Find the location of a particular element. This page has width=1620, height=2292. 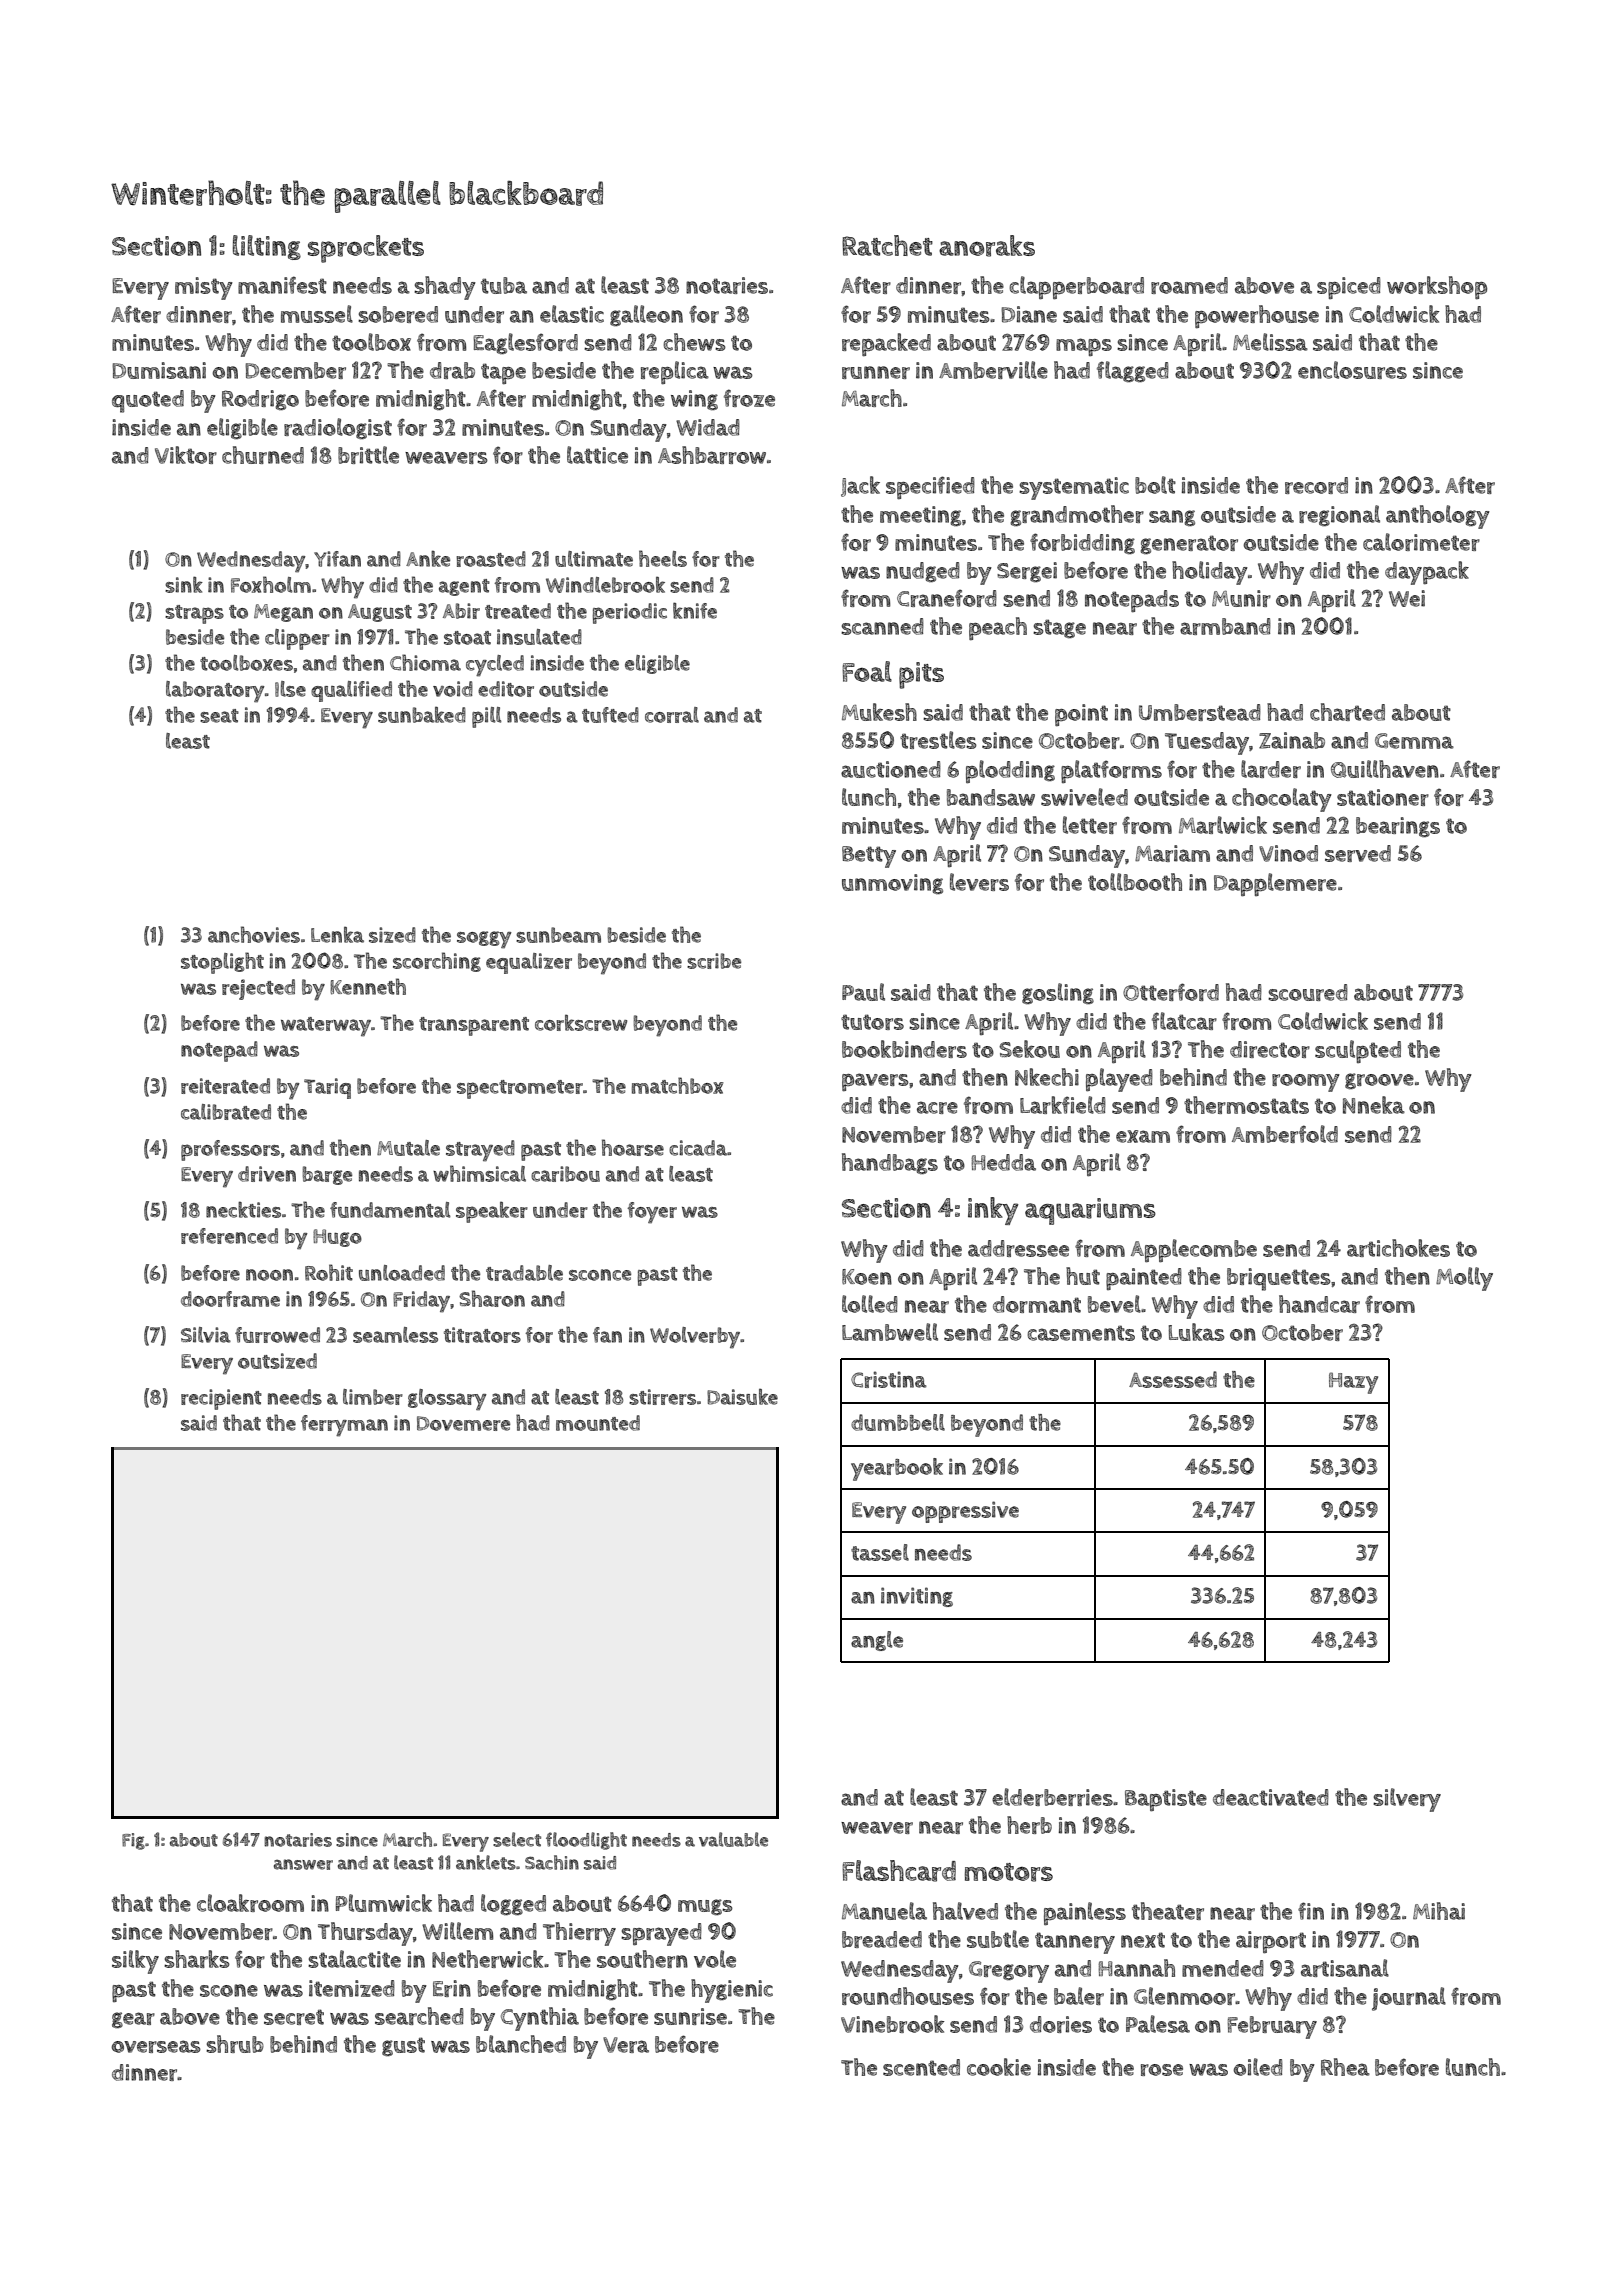

Rhea is located at coordinates (1345, 2067).
